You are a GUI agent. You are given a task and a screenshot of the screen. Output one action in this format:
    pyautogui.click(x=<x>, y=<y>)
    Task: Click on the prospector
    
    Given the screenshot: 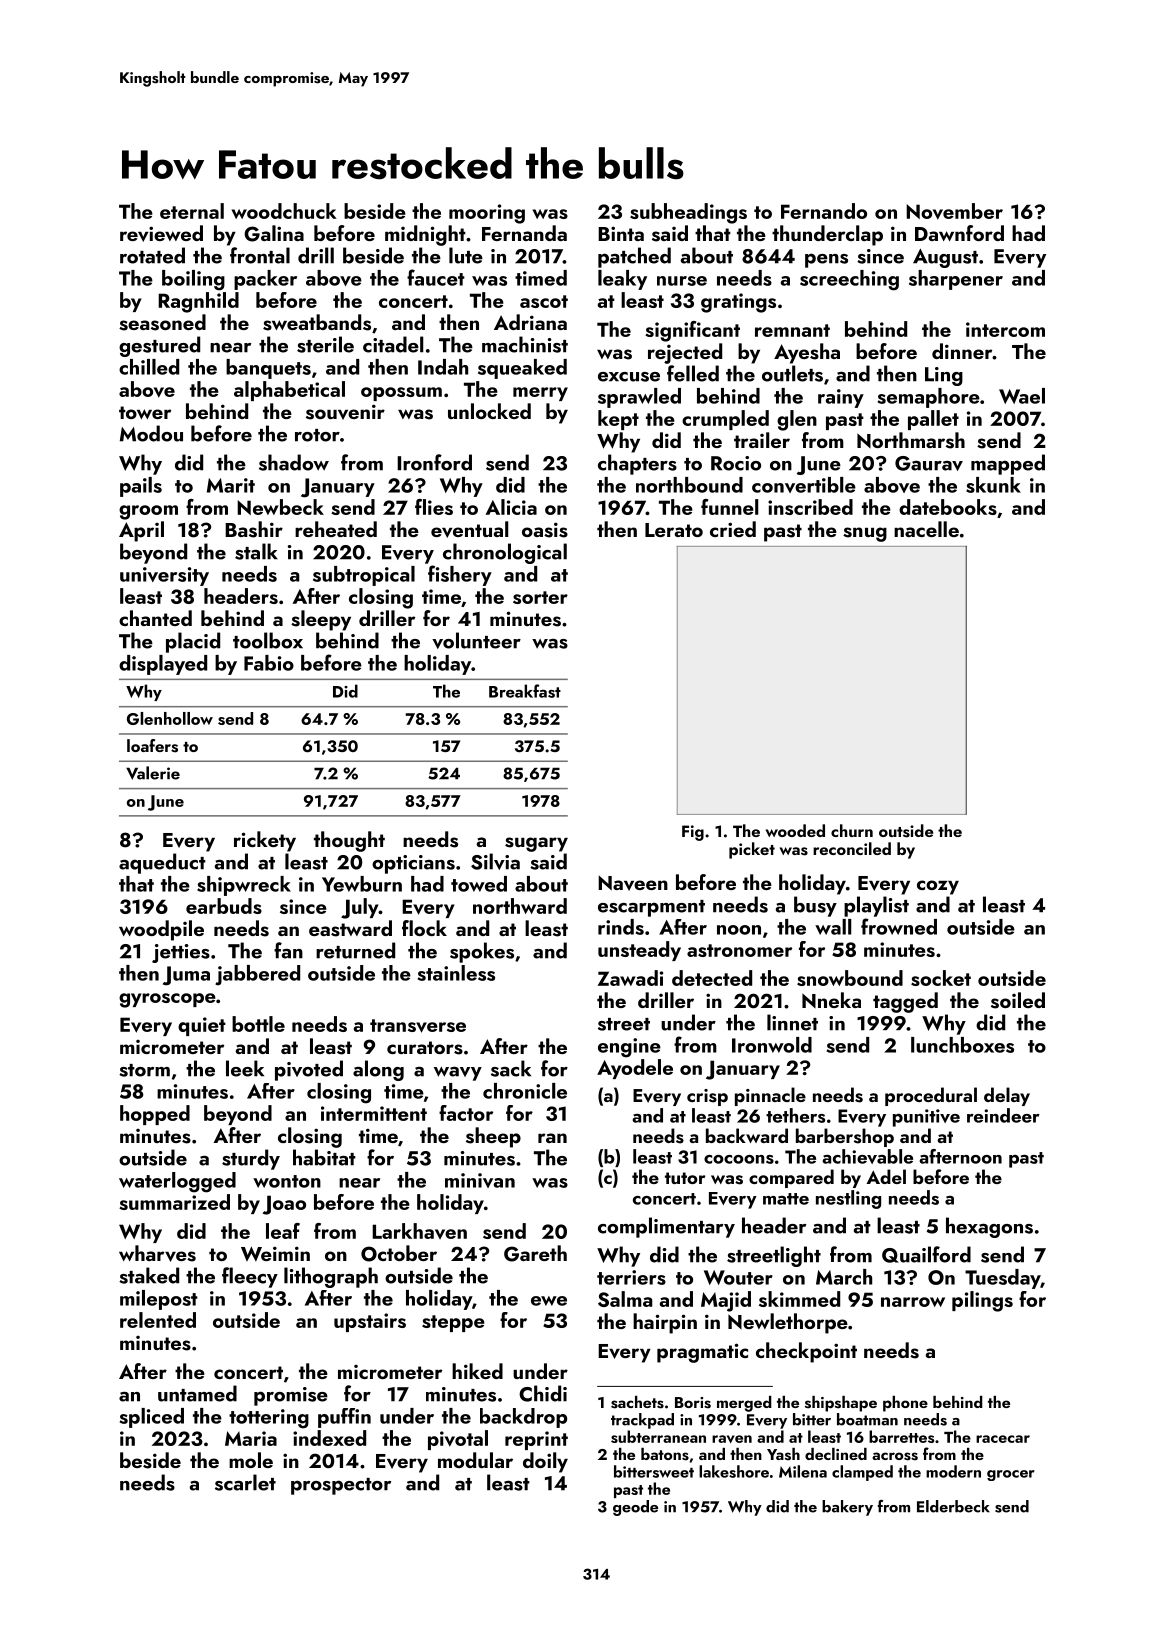 What is the action you would take?
    pyautogui.click(x=341, y=1486)
